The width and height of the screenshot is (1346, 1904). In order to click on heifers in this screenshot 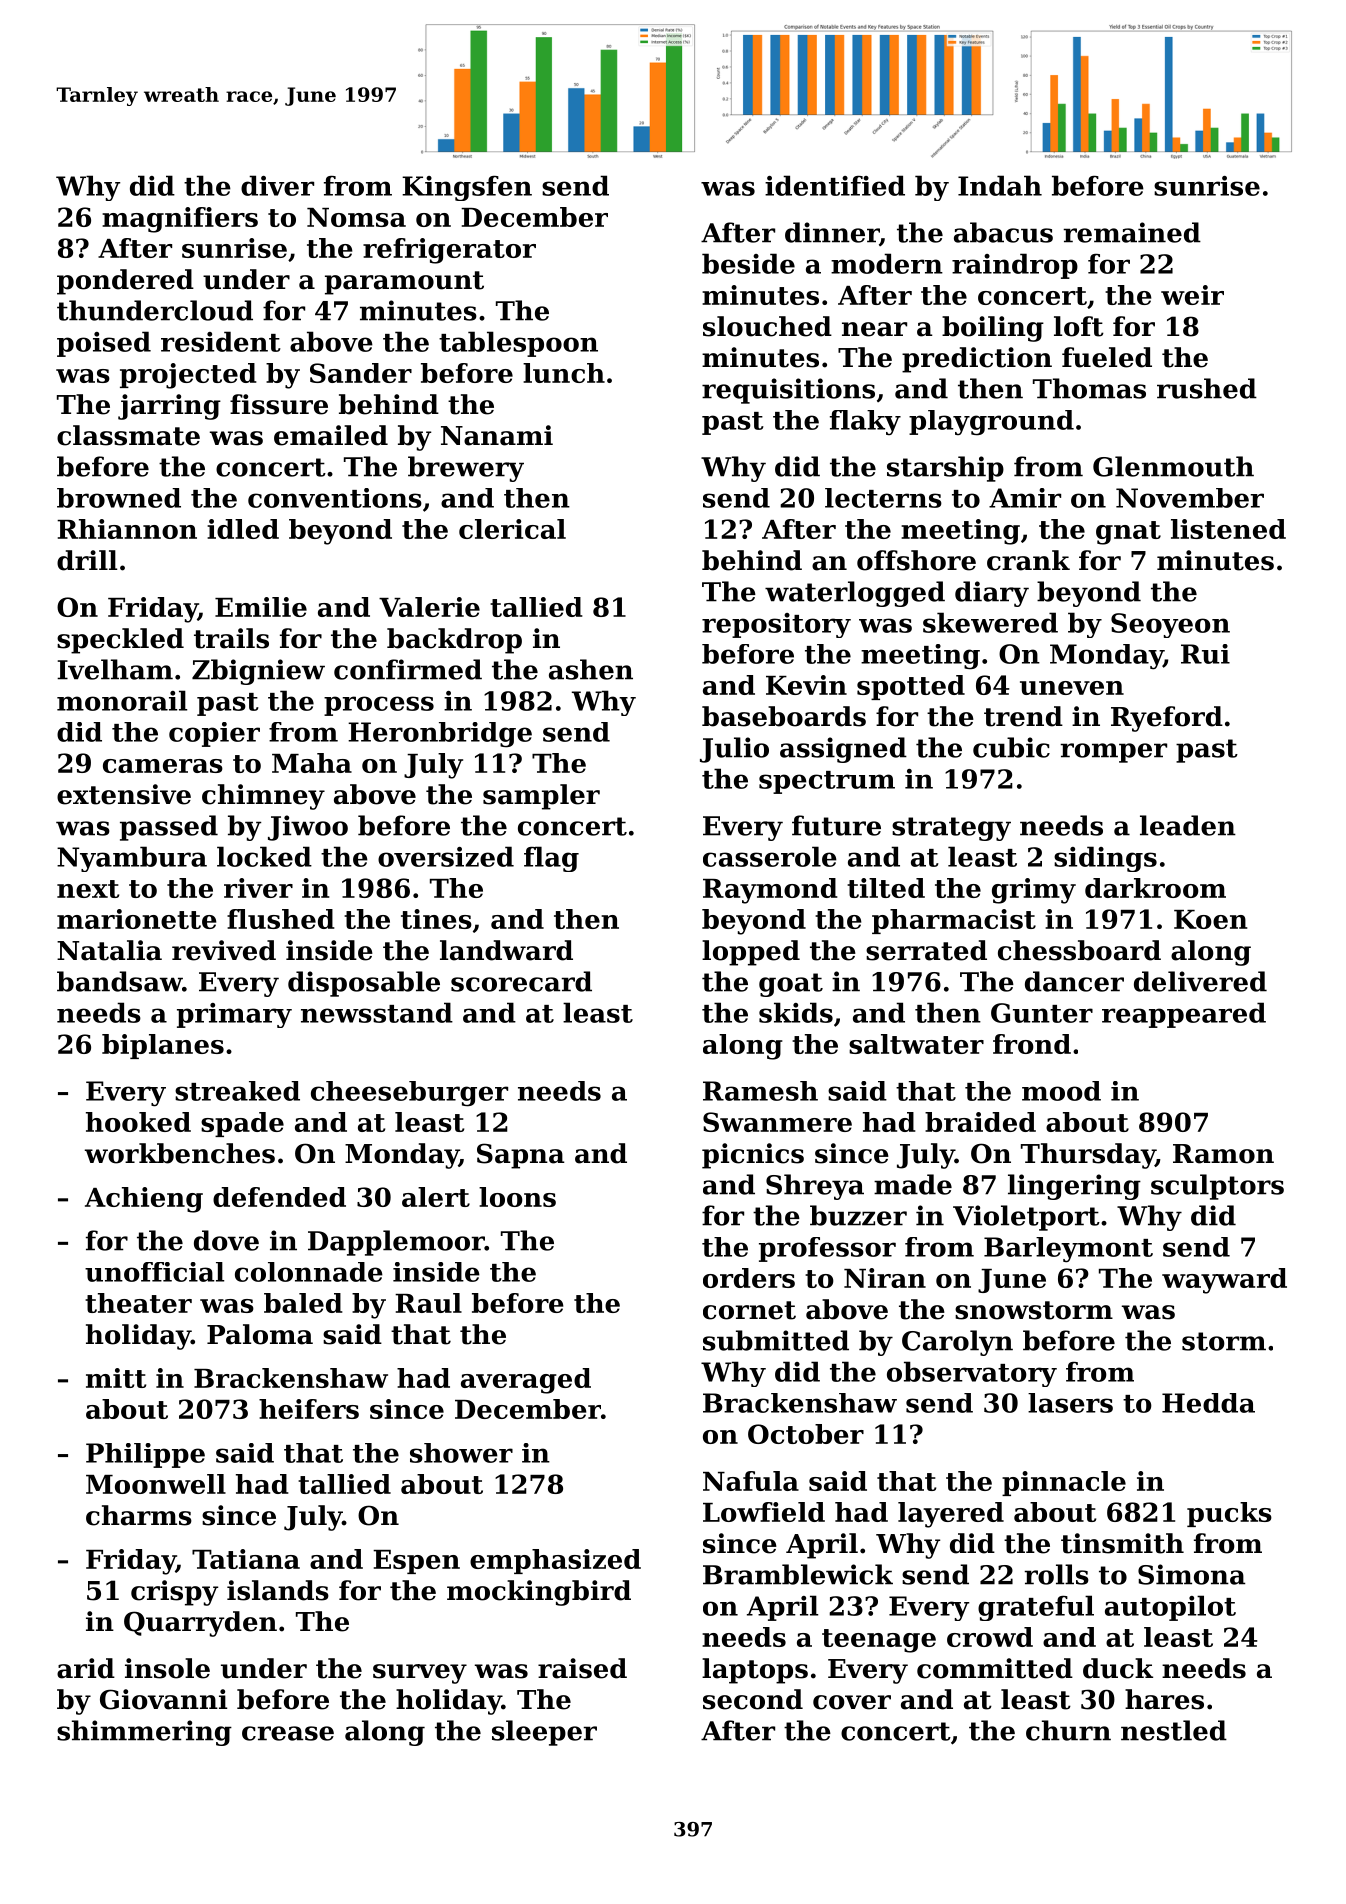, I will do `click(309, 1409)`.
